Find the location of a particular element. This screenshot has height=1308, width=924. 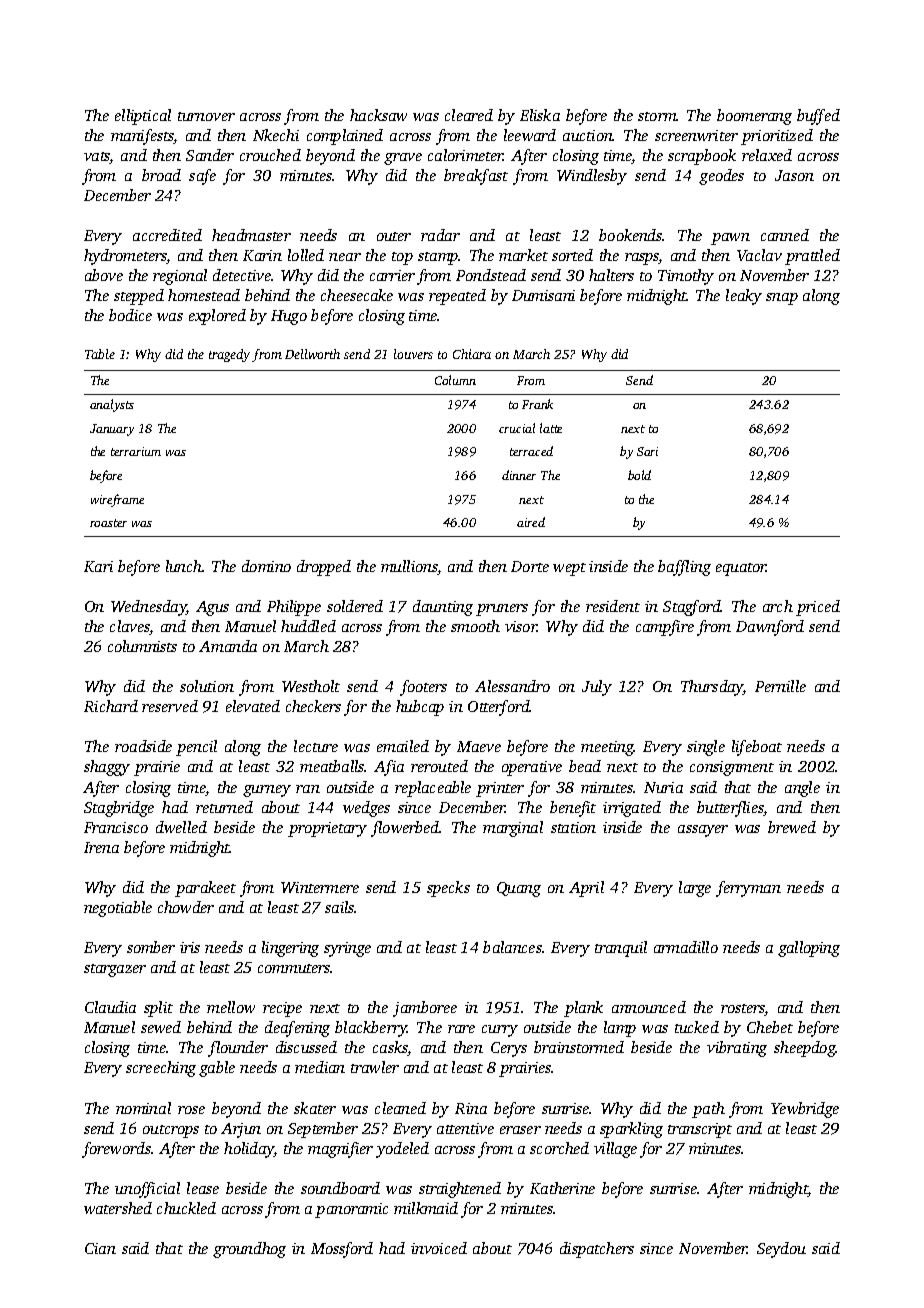

Agus is located at coordinates (212, 608).
